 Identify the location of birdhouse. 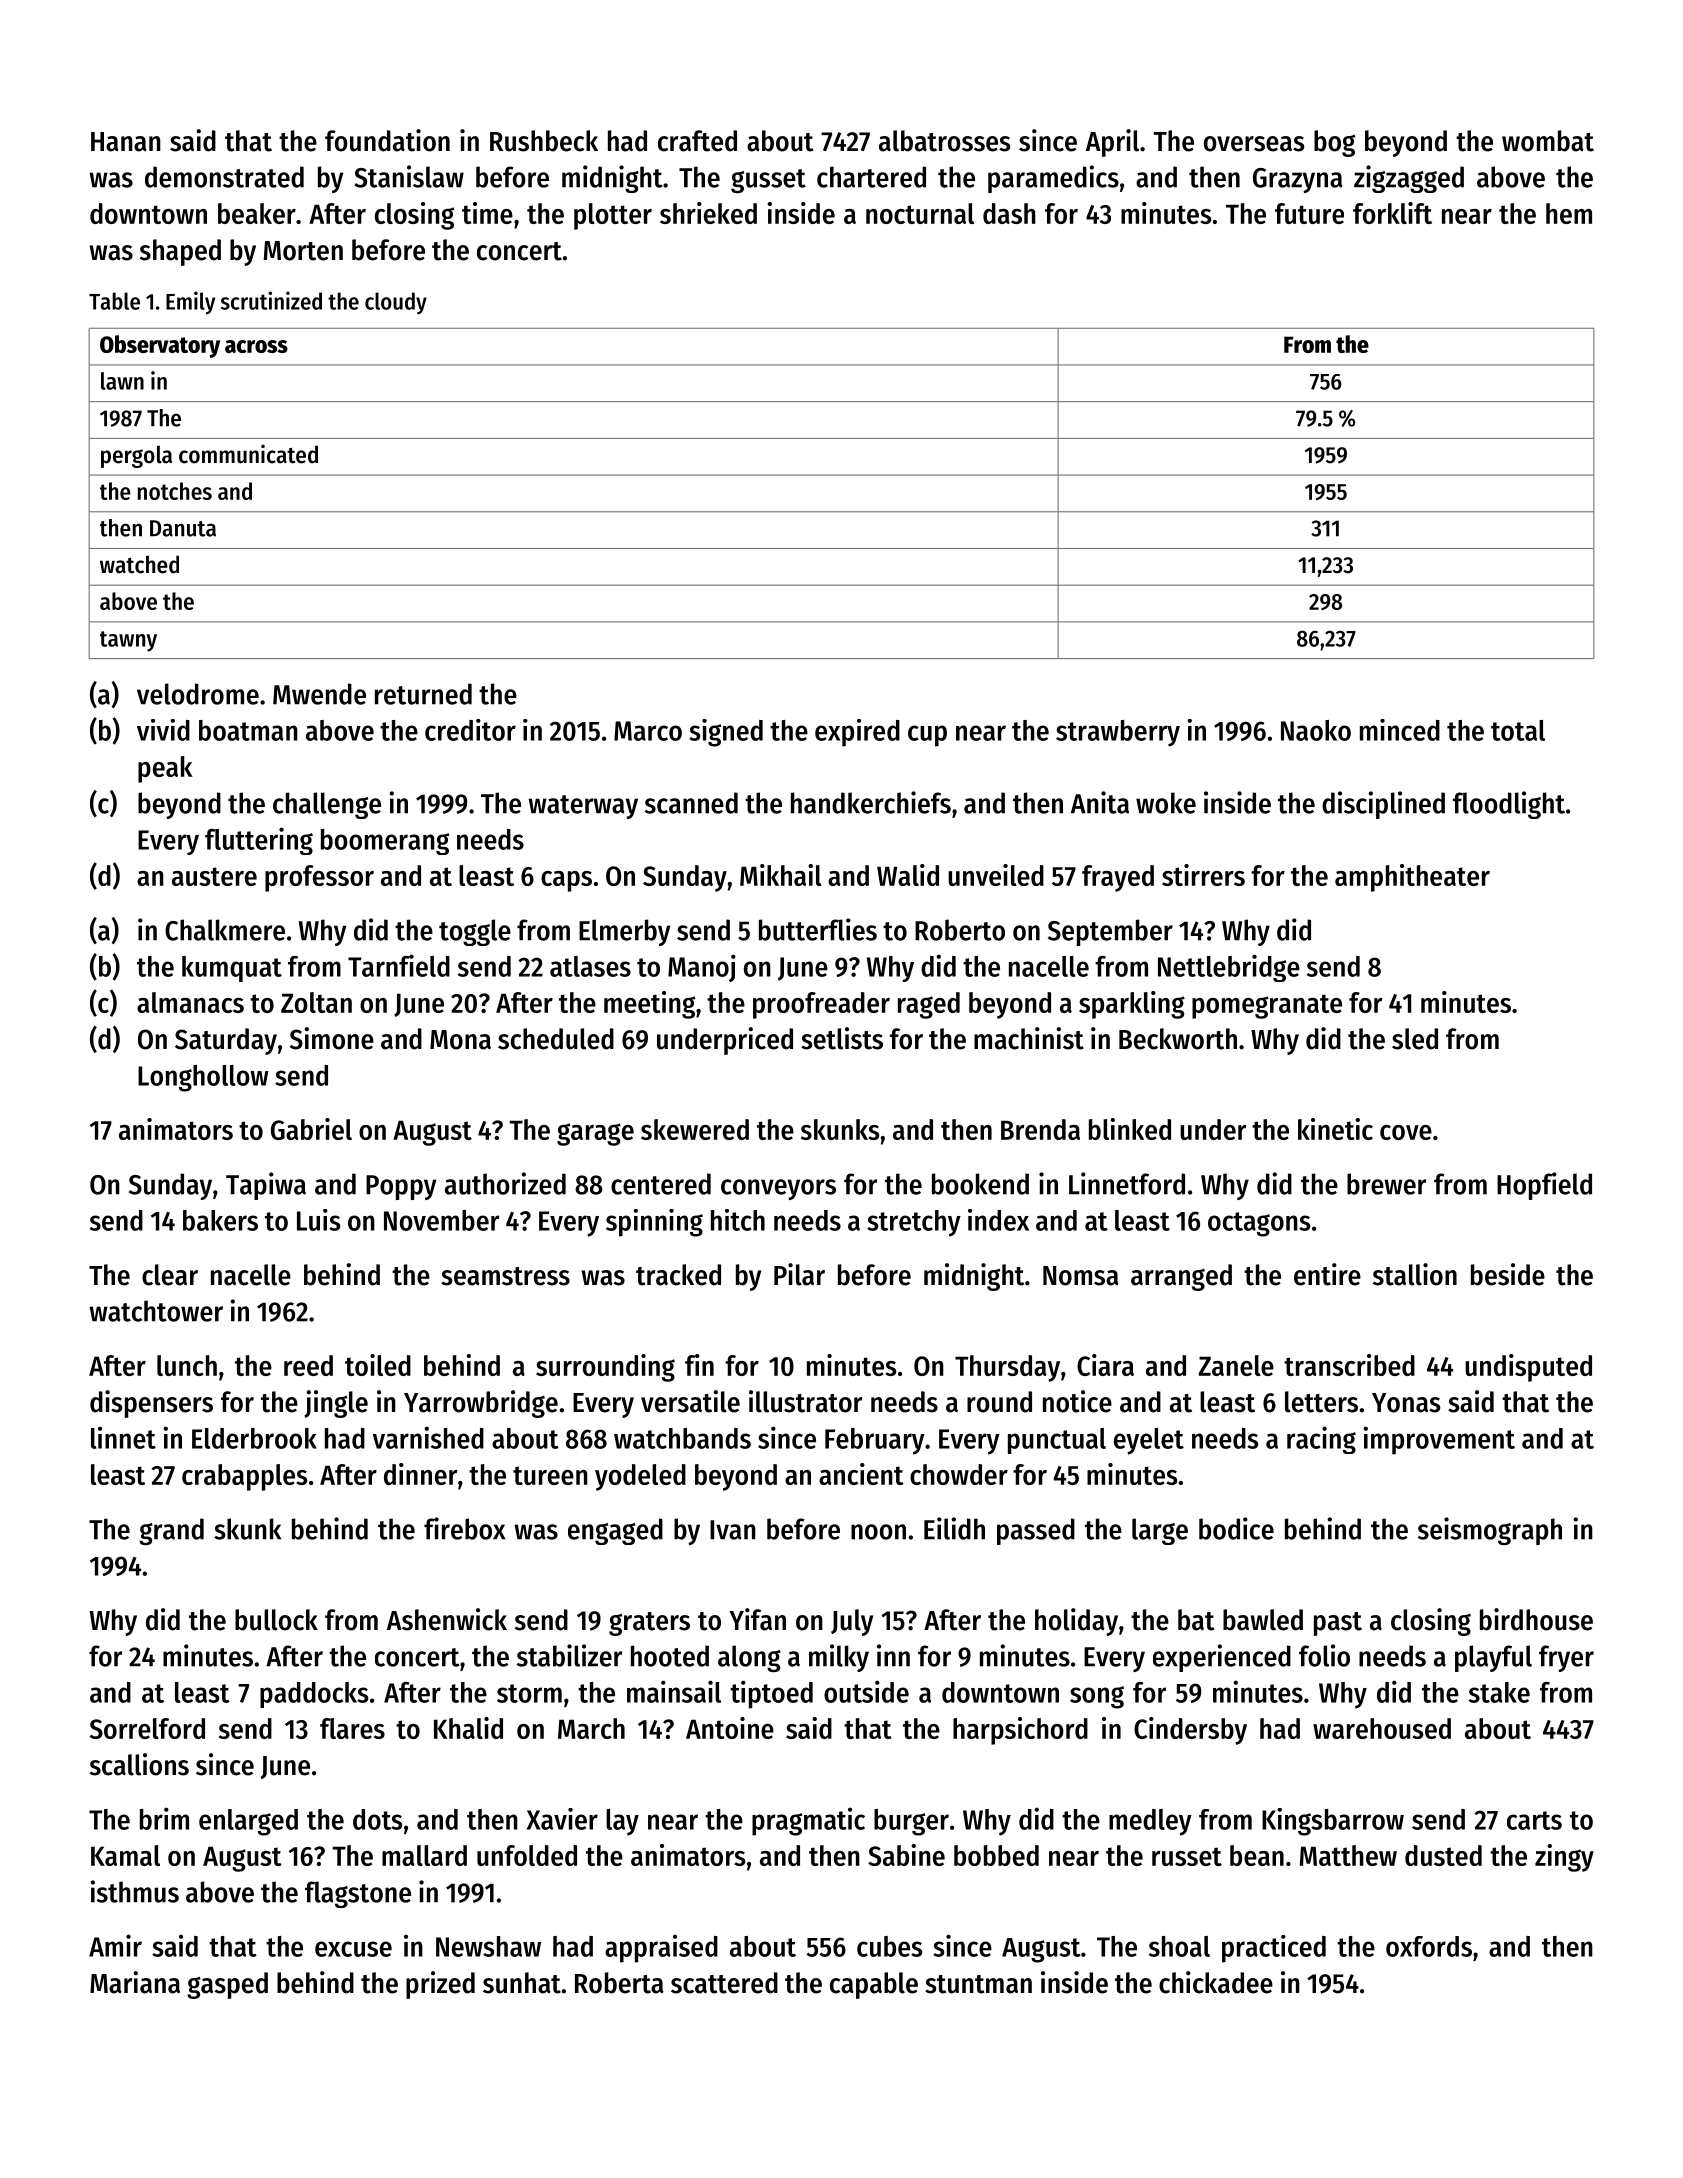
(1536, 1619).
